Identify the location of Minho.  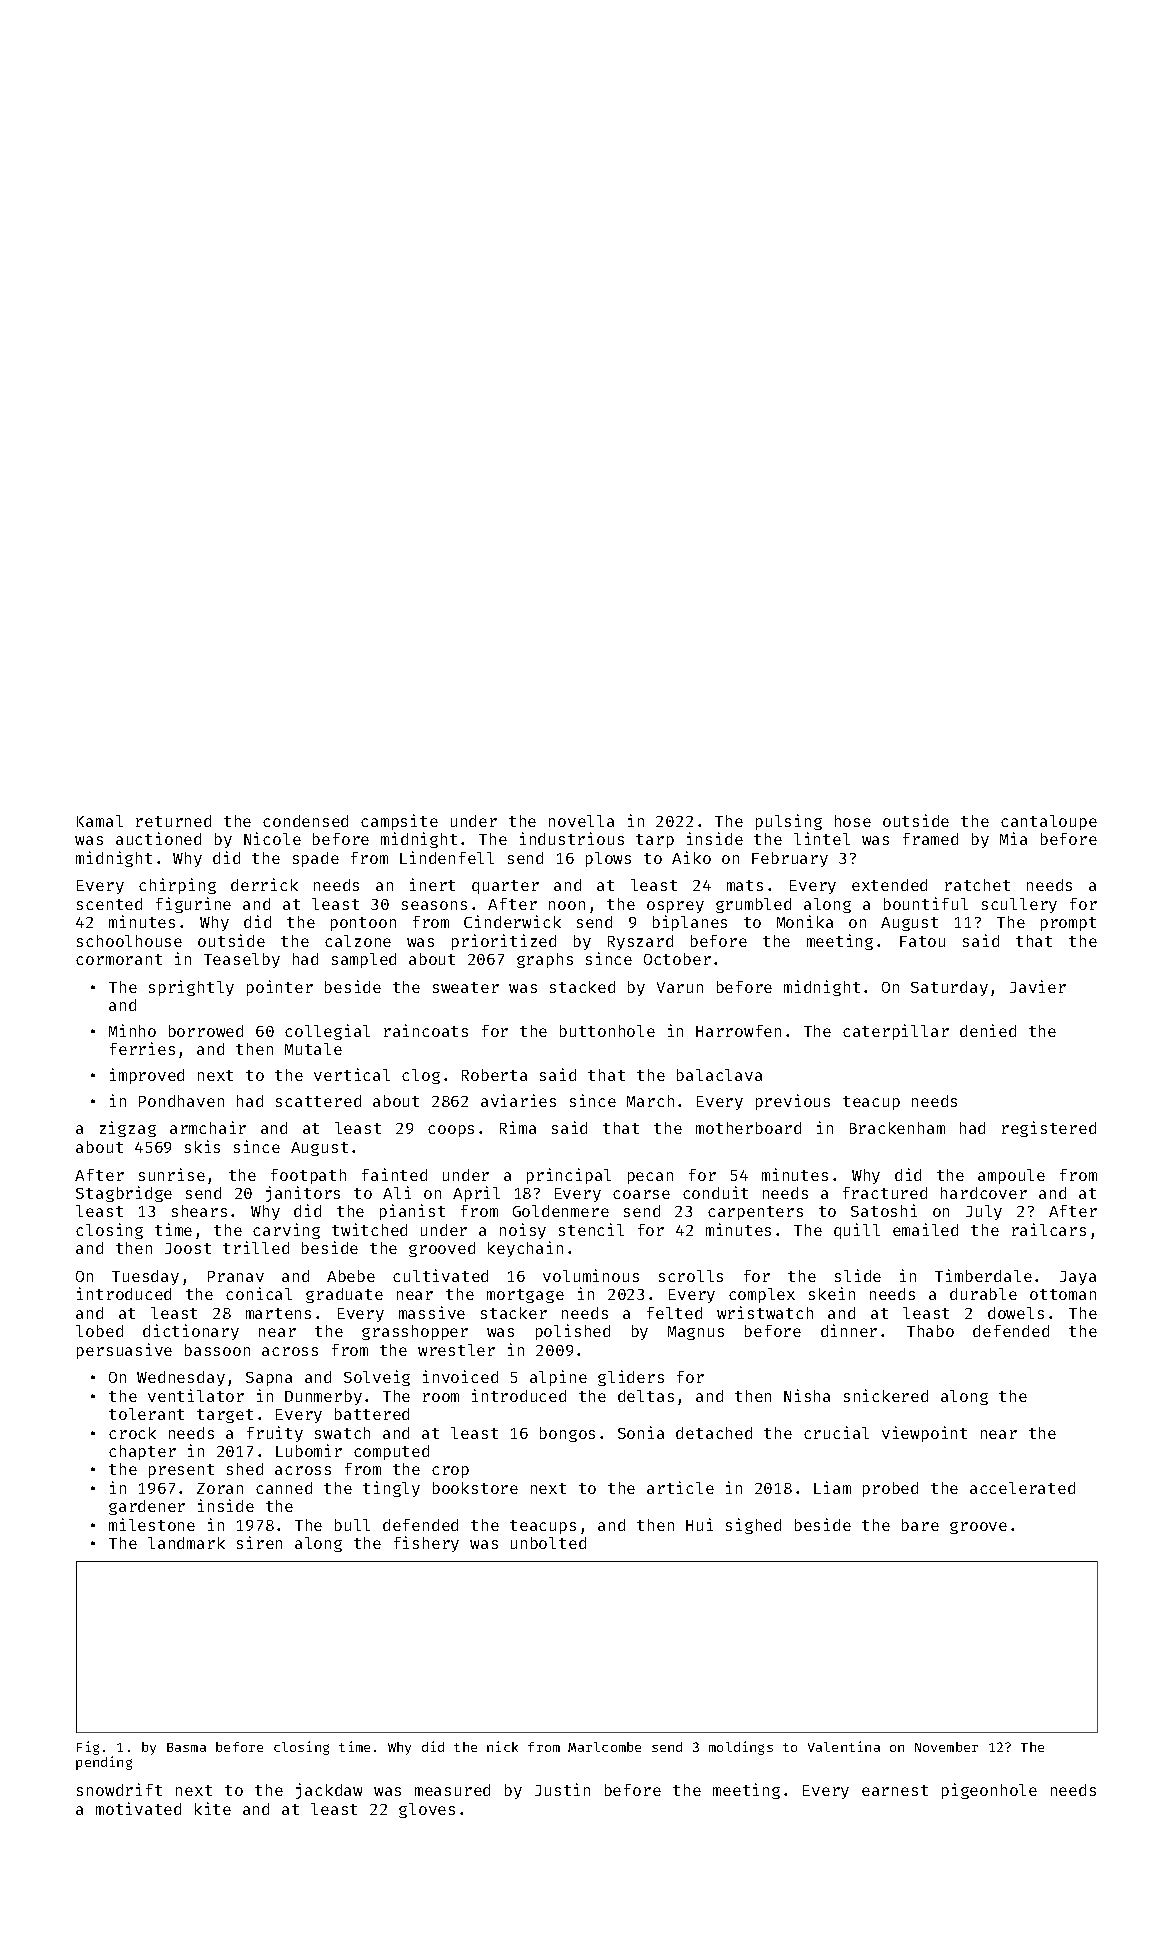
(132, 1030).
